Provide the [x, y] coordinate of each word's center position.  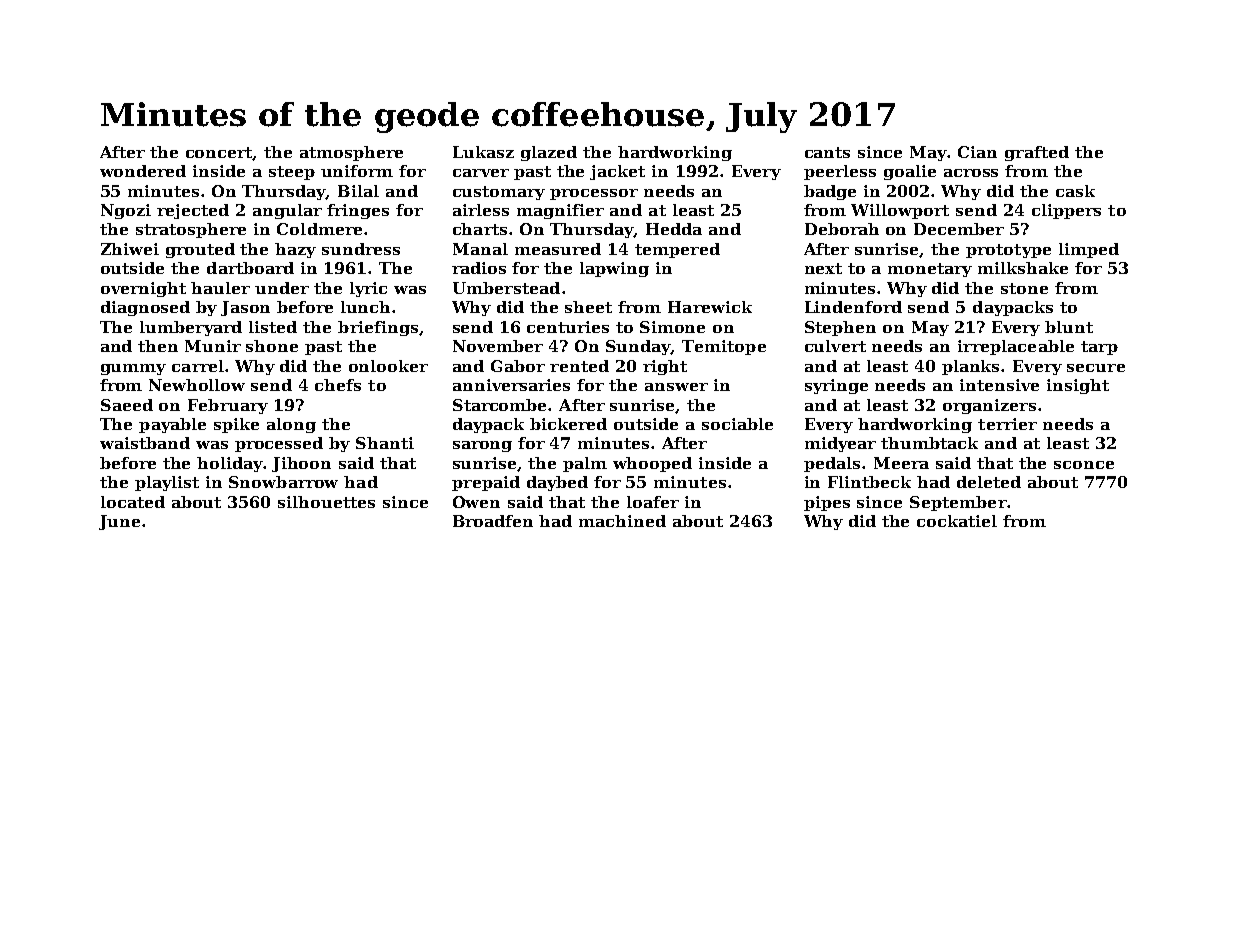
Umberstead [506, 288]
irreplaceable [1016, 347]
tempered [677, 250]
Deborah [842, 229]
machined [622, 521]
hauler [220, 288]
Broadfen [493, 521]
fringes [358, 211]
